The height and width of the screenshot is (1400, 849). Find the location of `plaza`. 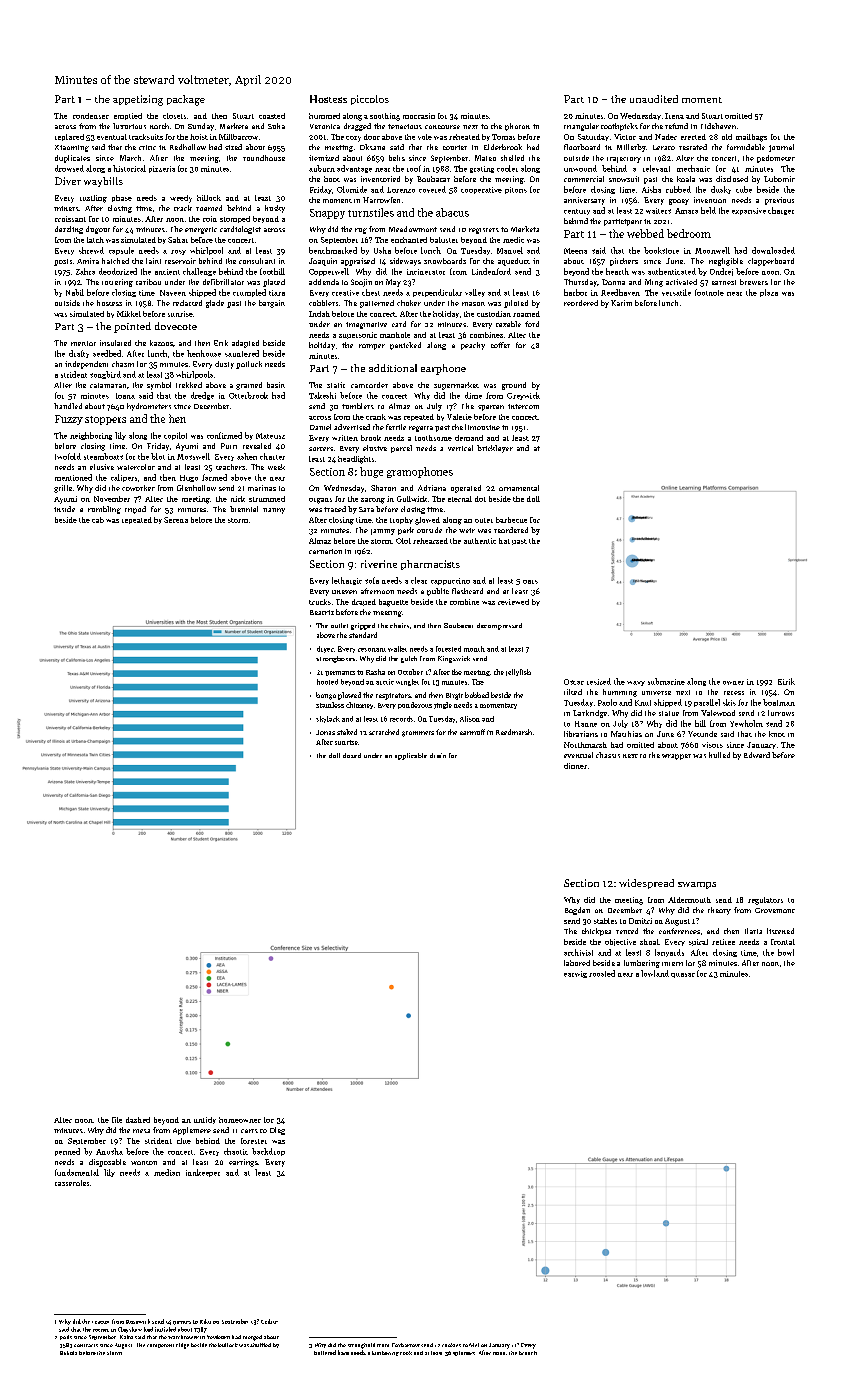

plaza is located at coordinates (769, 293).
